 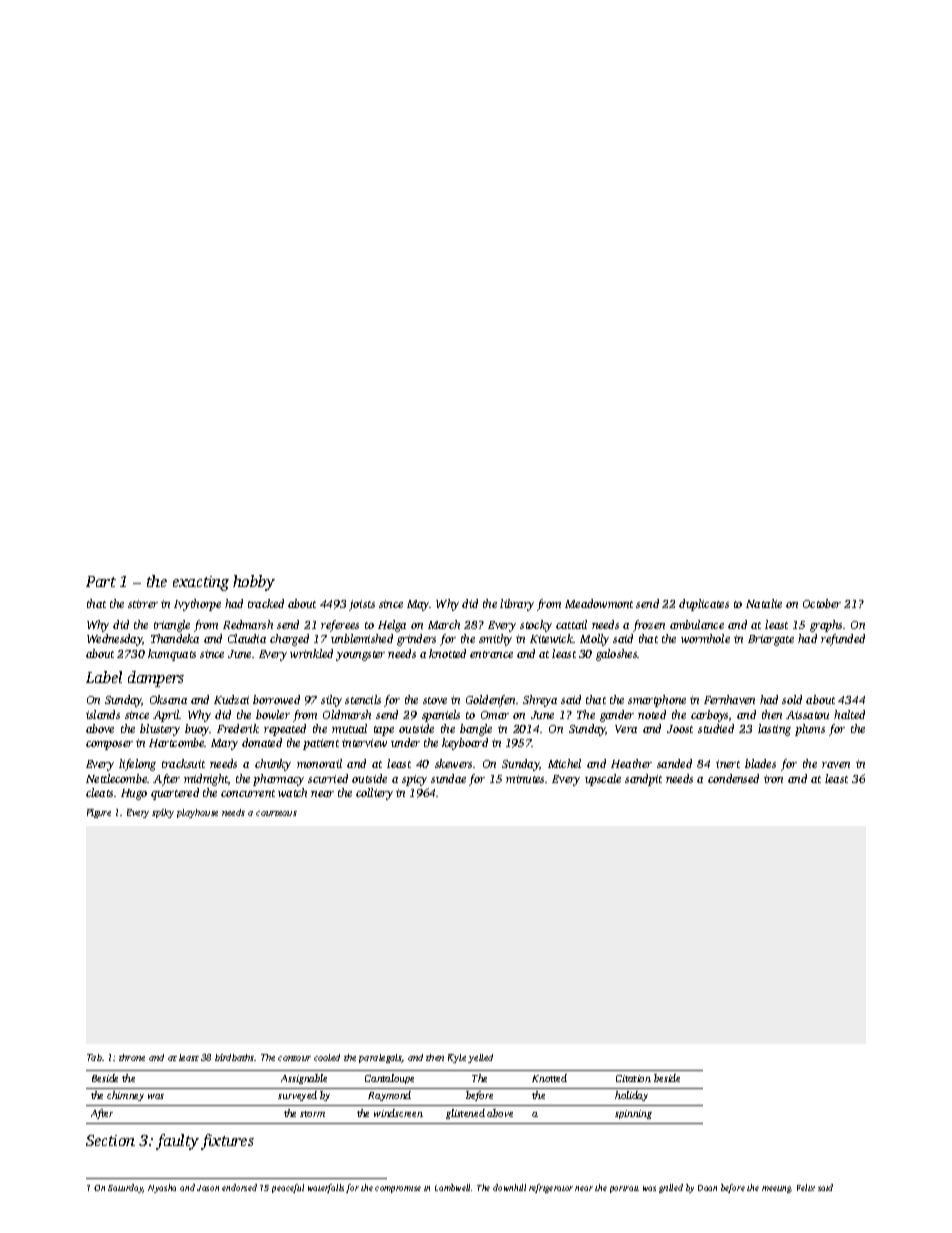 I want to click on Fernhaven, so click(x=729, y=699).
